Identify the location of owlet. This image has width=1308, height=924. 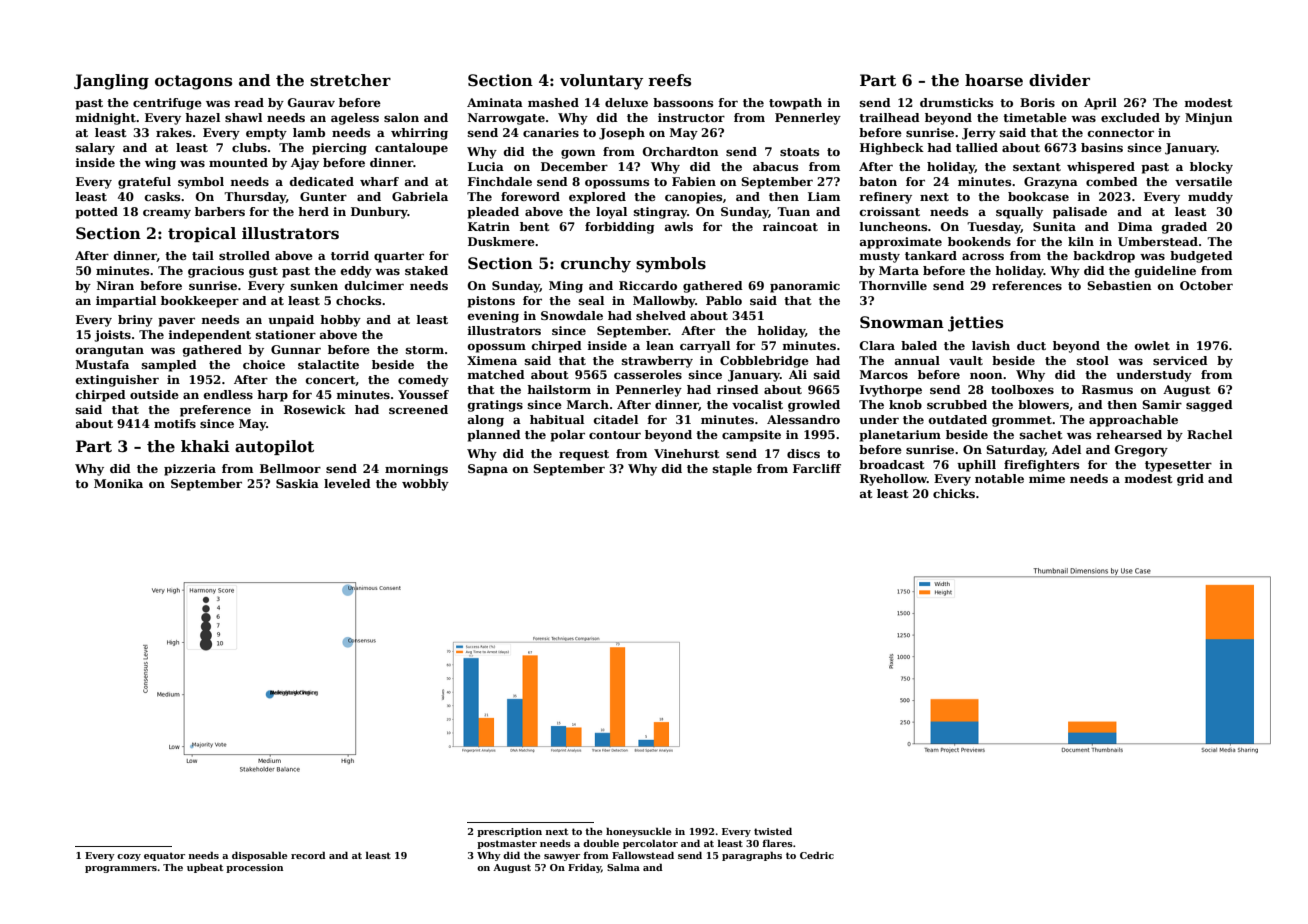
(1152, 345).
